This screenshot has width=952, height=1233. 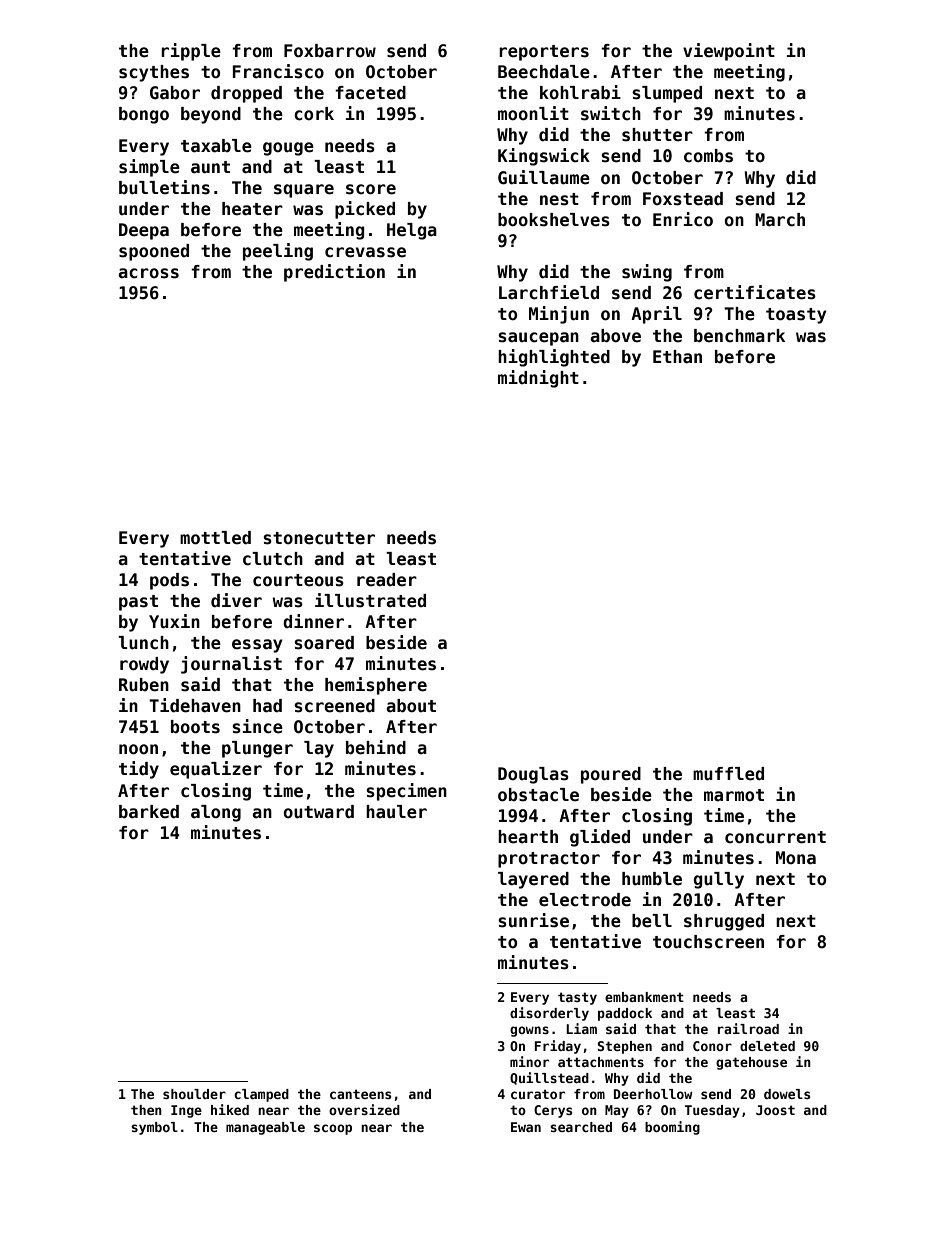 I want to click on muffled, so click(x=728, y=774).
